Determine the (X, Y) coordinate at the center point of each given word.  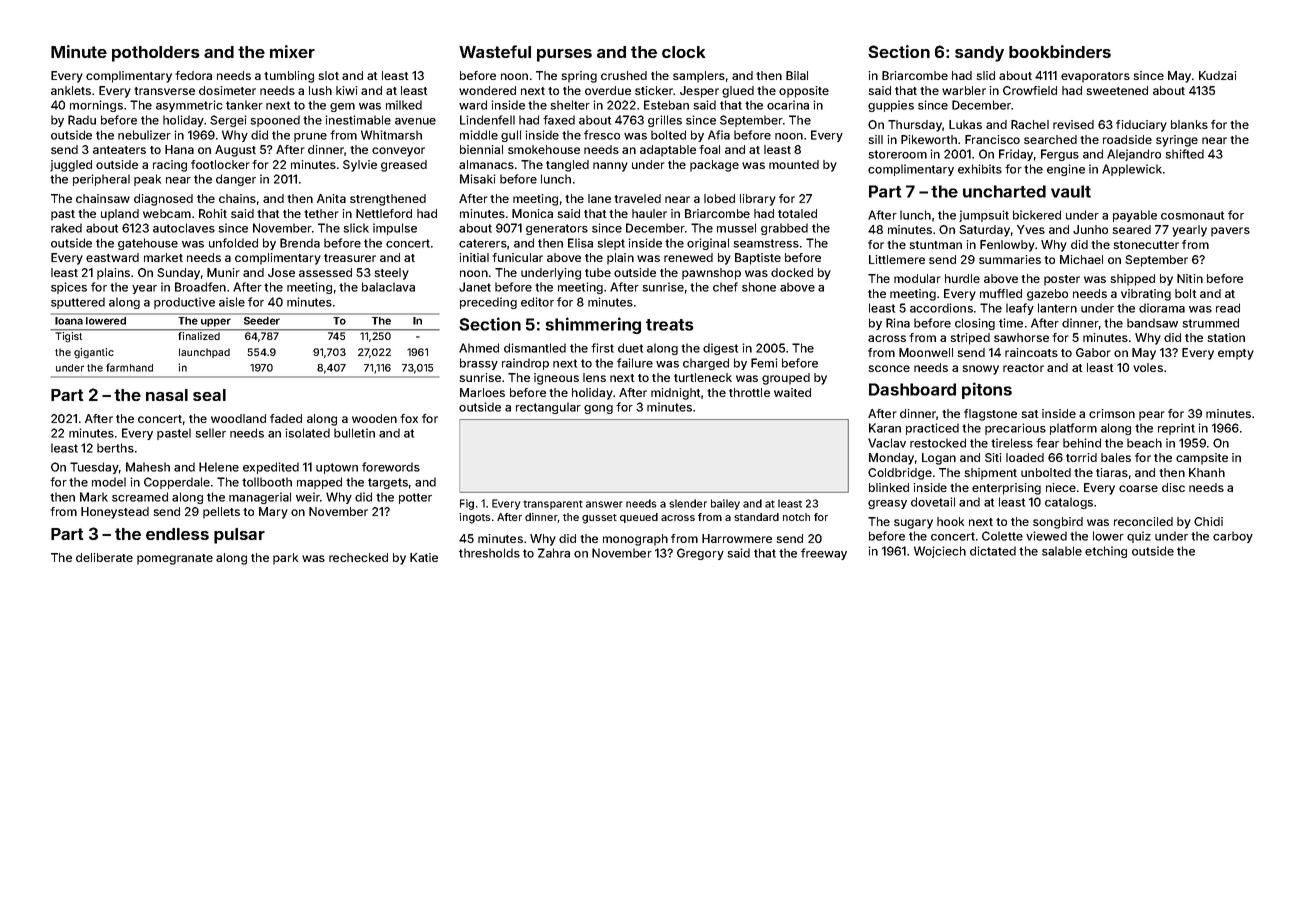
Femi (764, 363)
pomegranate (175, 559)
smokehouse (544, 149)
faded (286, 418)
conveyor (398, 152)
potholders (156, 54)
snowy (980, 370)
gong (598, 409)
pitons (987, 390)
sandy (979, 54)
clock (684, 52)
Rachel (1030, 124)
